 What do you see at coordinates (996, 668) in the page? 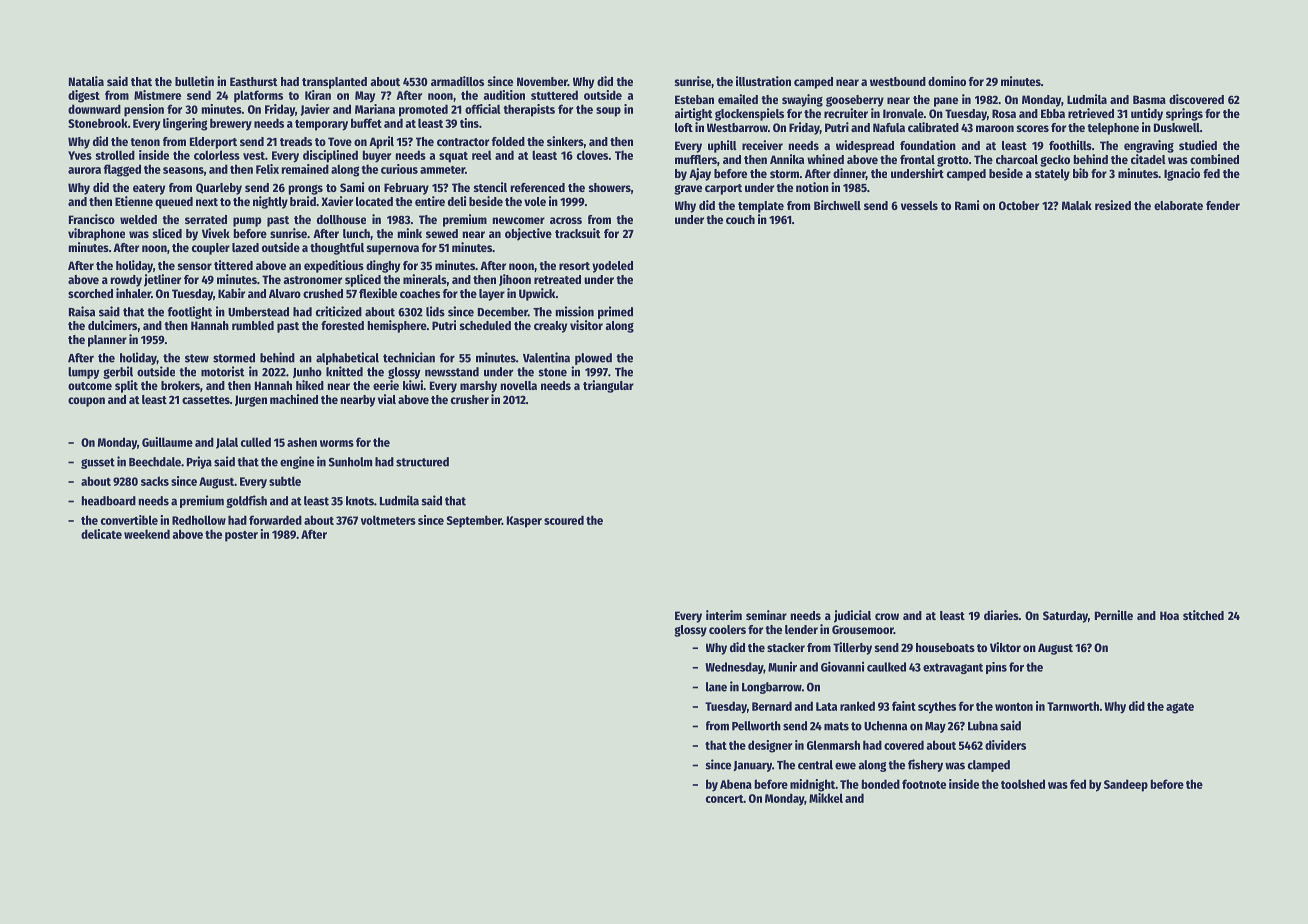
I see `pins` at bounding box center [996, 668].
